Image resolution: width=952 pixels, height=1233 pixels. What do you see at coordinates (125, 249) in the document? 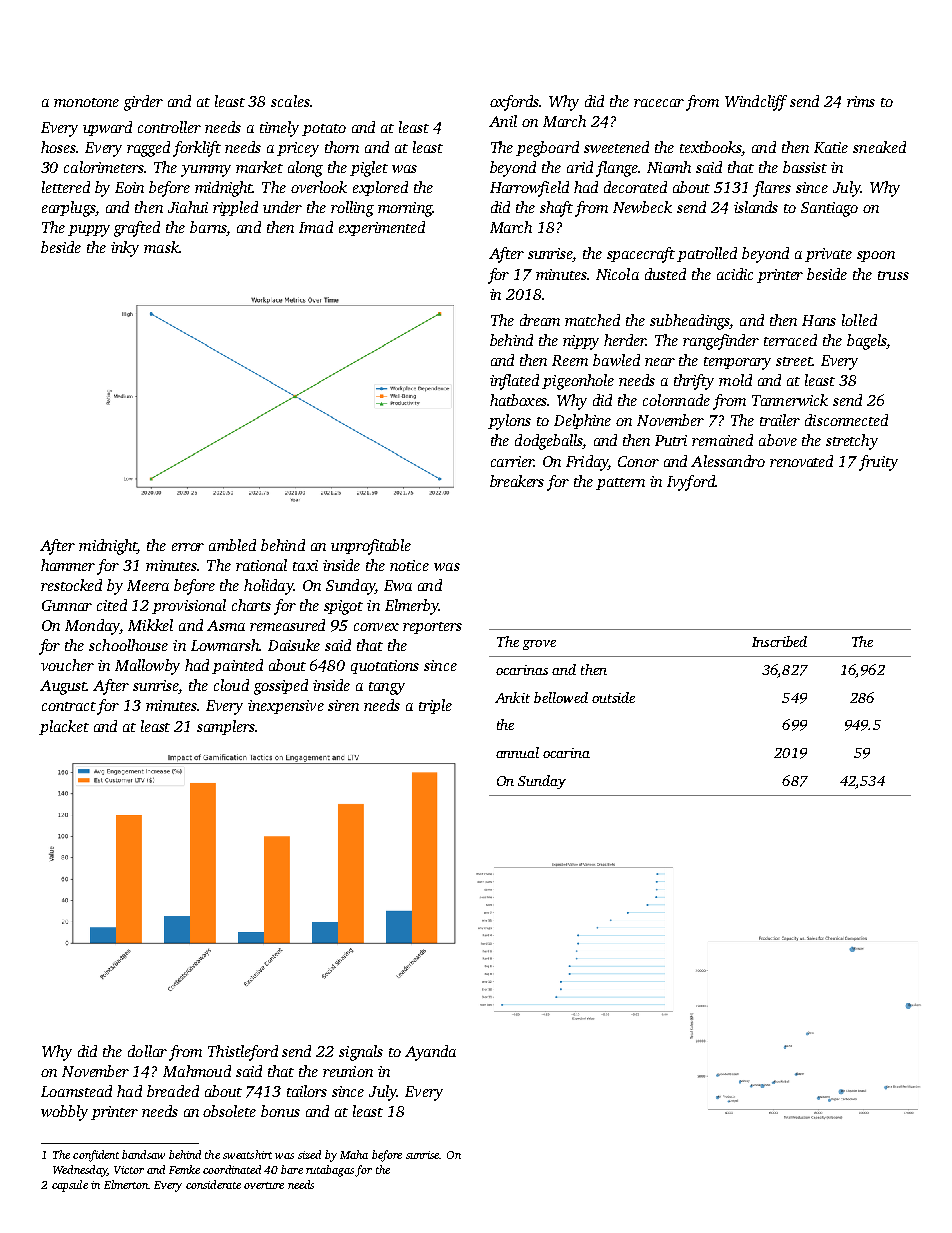
I see `inky` at bounding box center [125, 249].
